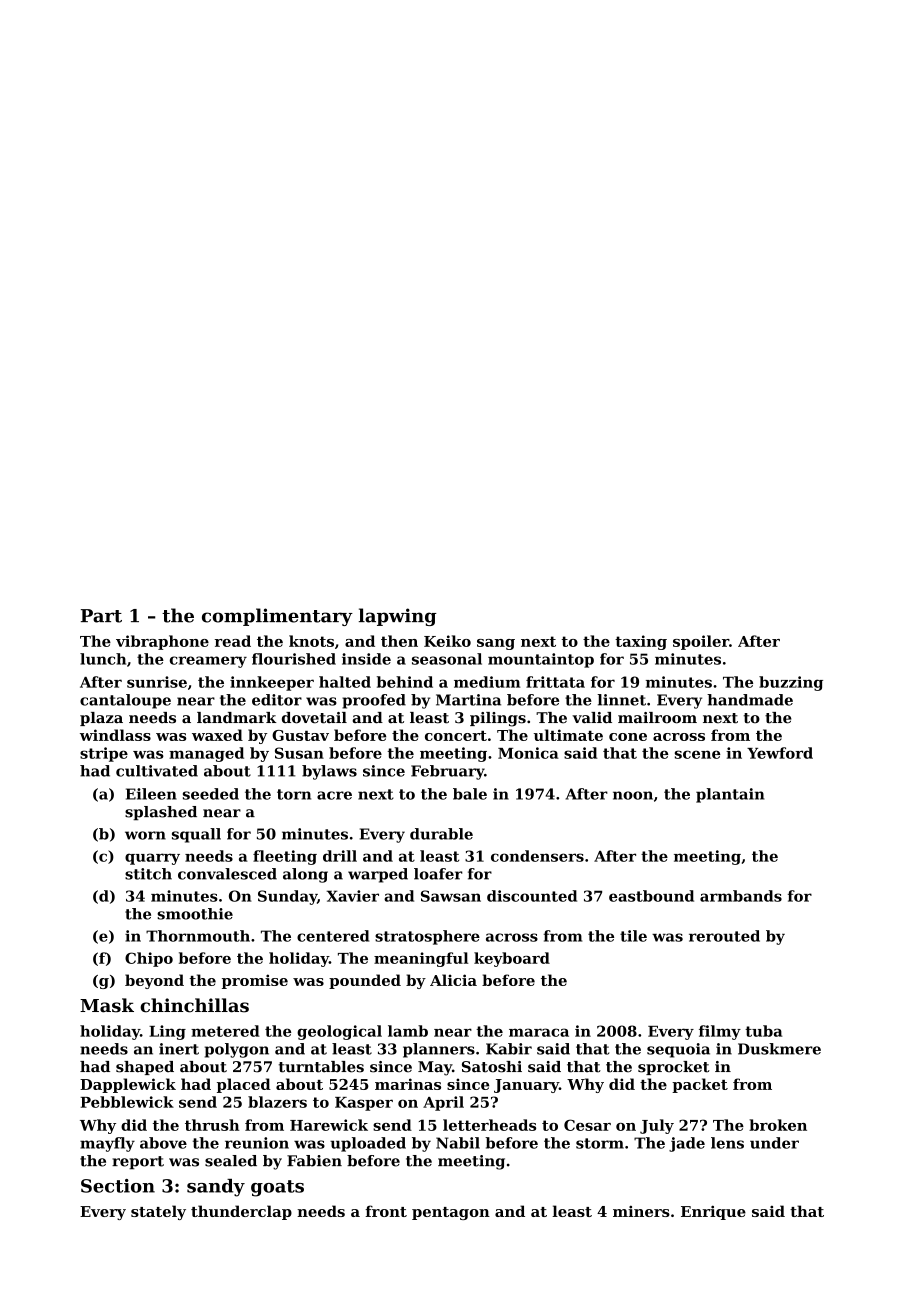 The height and width of the screenshot is (1316, 908). Describe the element at coordinates (641, 642) in the screenshot. I see `taxing` at that location.
